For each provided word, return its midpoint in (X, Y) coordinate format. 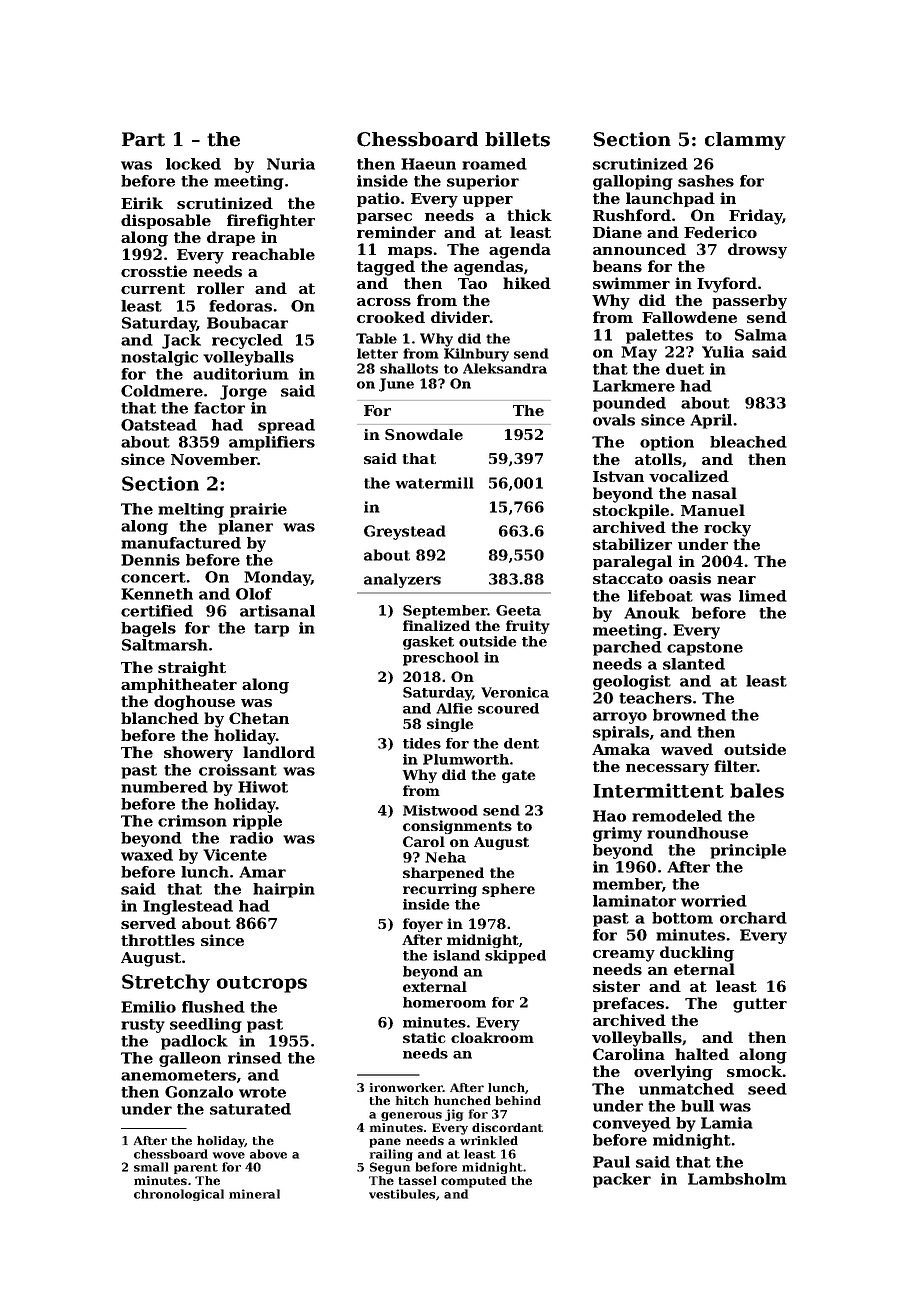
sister (616, 986)
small (151, 1167)
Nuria (291, 164)
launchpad (670, 199)
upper (488, 201)
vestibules (402, 1194)
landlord (279, 752)
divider (460, 317)
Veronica (515, 692)
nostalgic (159, 358)
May (639, 353)
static (424, 1037)
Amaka (621, 749)
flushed (213, 1007)
